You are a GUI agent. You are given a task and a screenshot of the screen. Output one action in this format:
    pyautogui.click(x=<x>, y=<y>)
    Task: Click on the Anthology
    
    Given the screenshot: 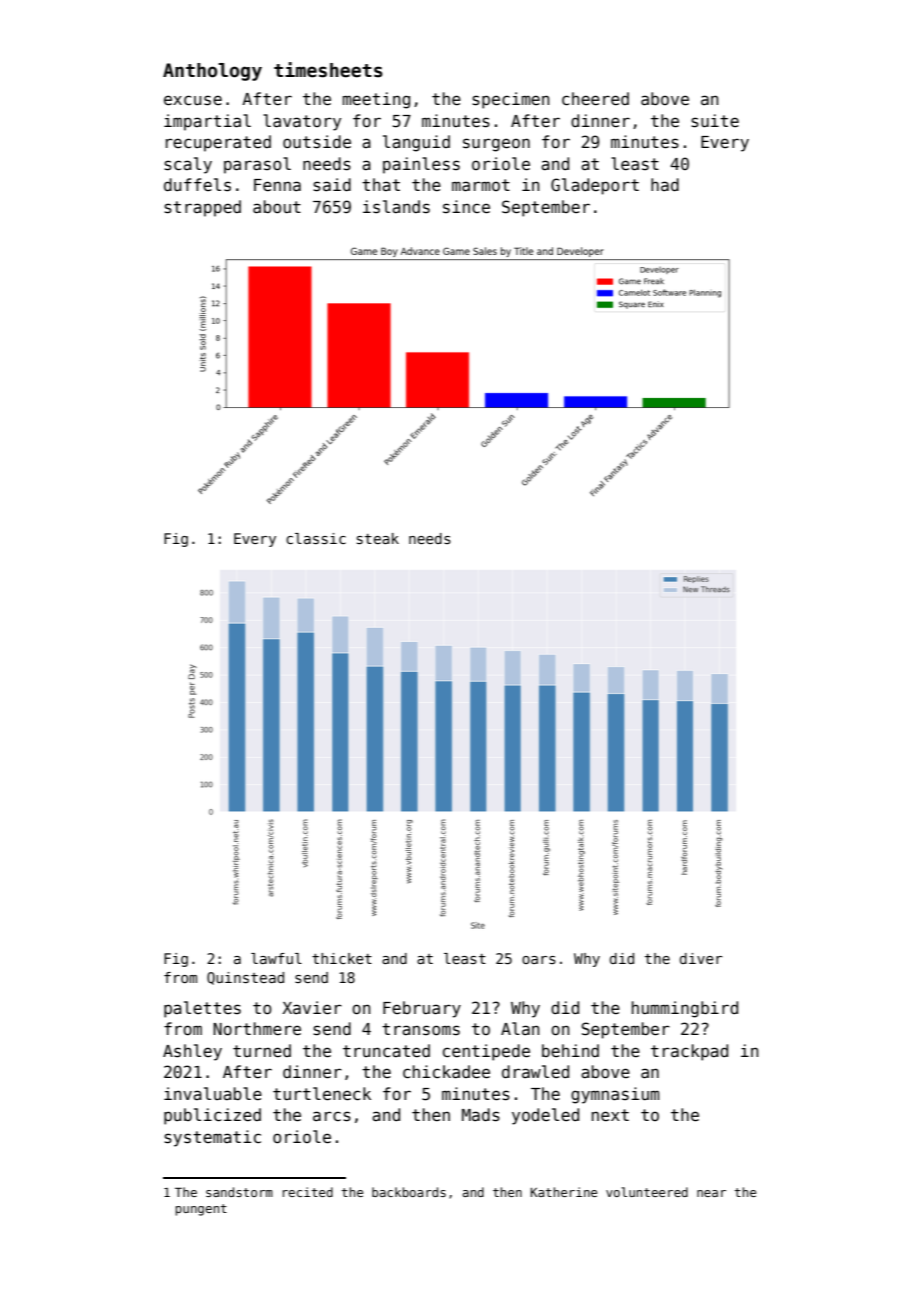 What is the action you would take?
    pyautogui.click(x=212, y=72)
